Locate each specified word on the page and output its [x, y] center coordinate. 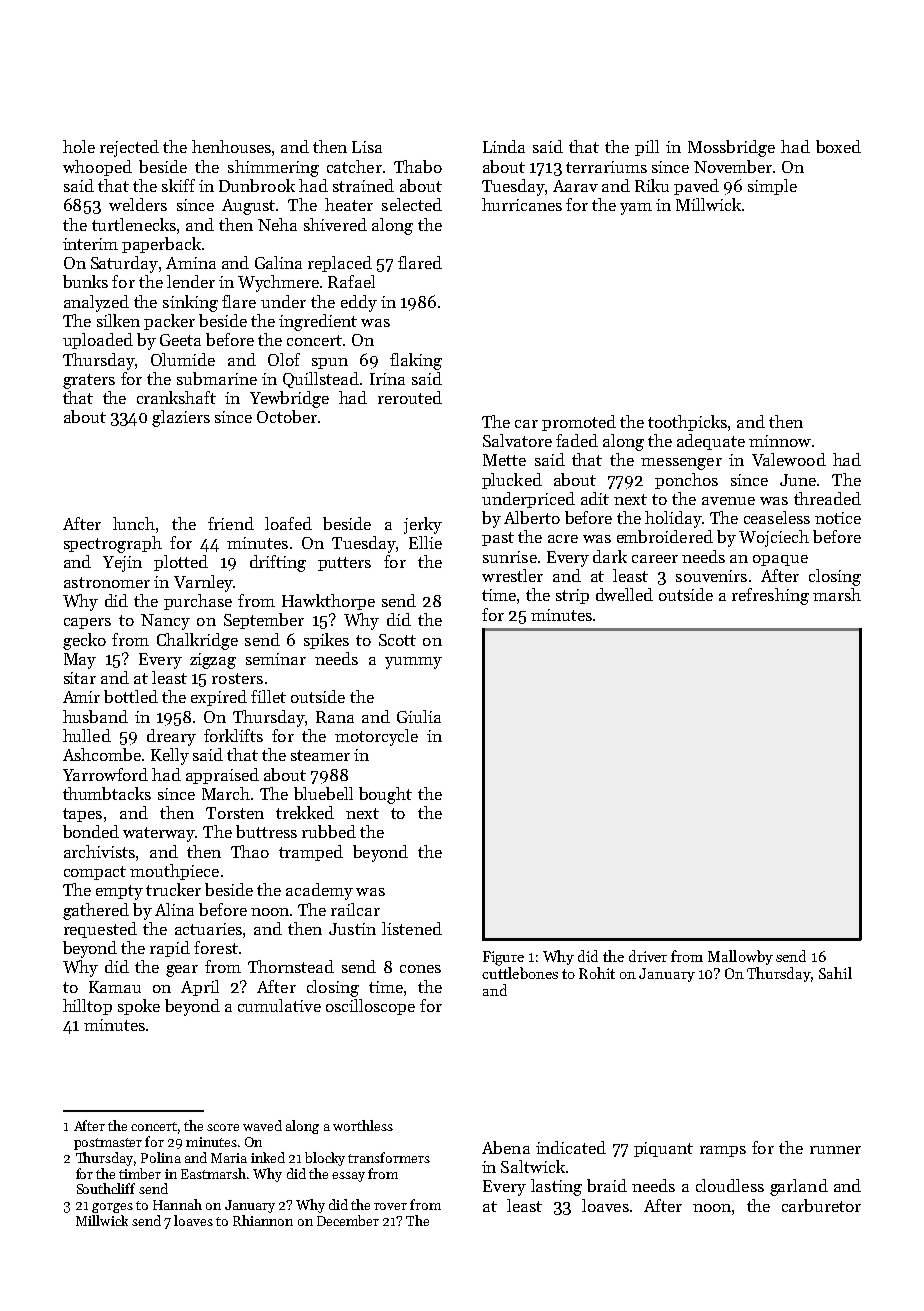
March [226, 793]
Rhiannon [263, 1220]
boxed [838, 146]
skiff [178, 185]
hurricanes [522, 204]
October [287, 416]
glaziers [181, 418]
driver [648, 956]
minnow [780, 441]
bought [385, 795]
